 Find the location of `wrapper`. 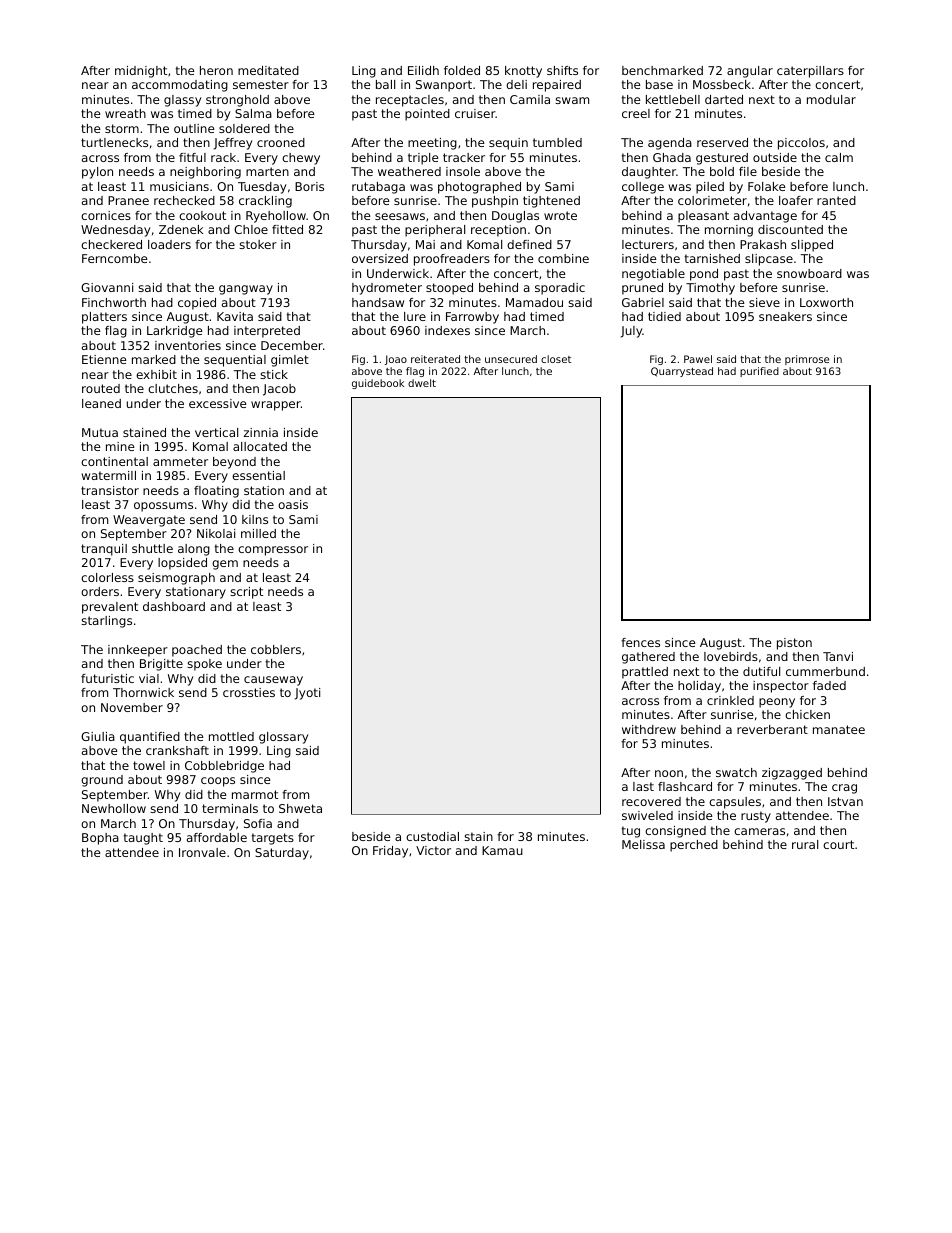

wrapper is located at coordinates (276, 406).
